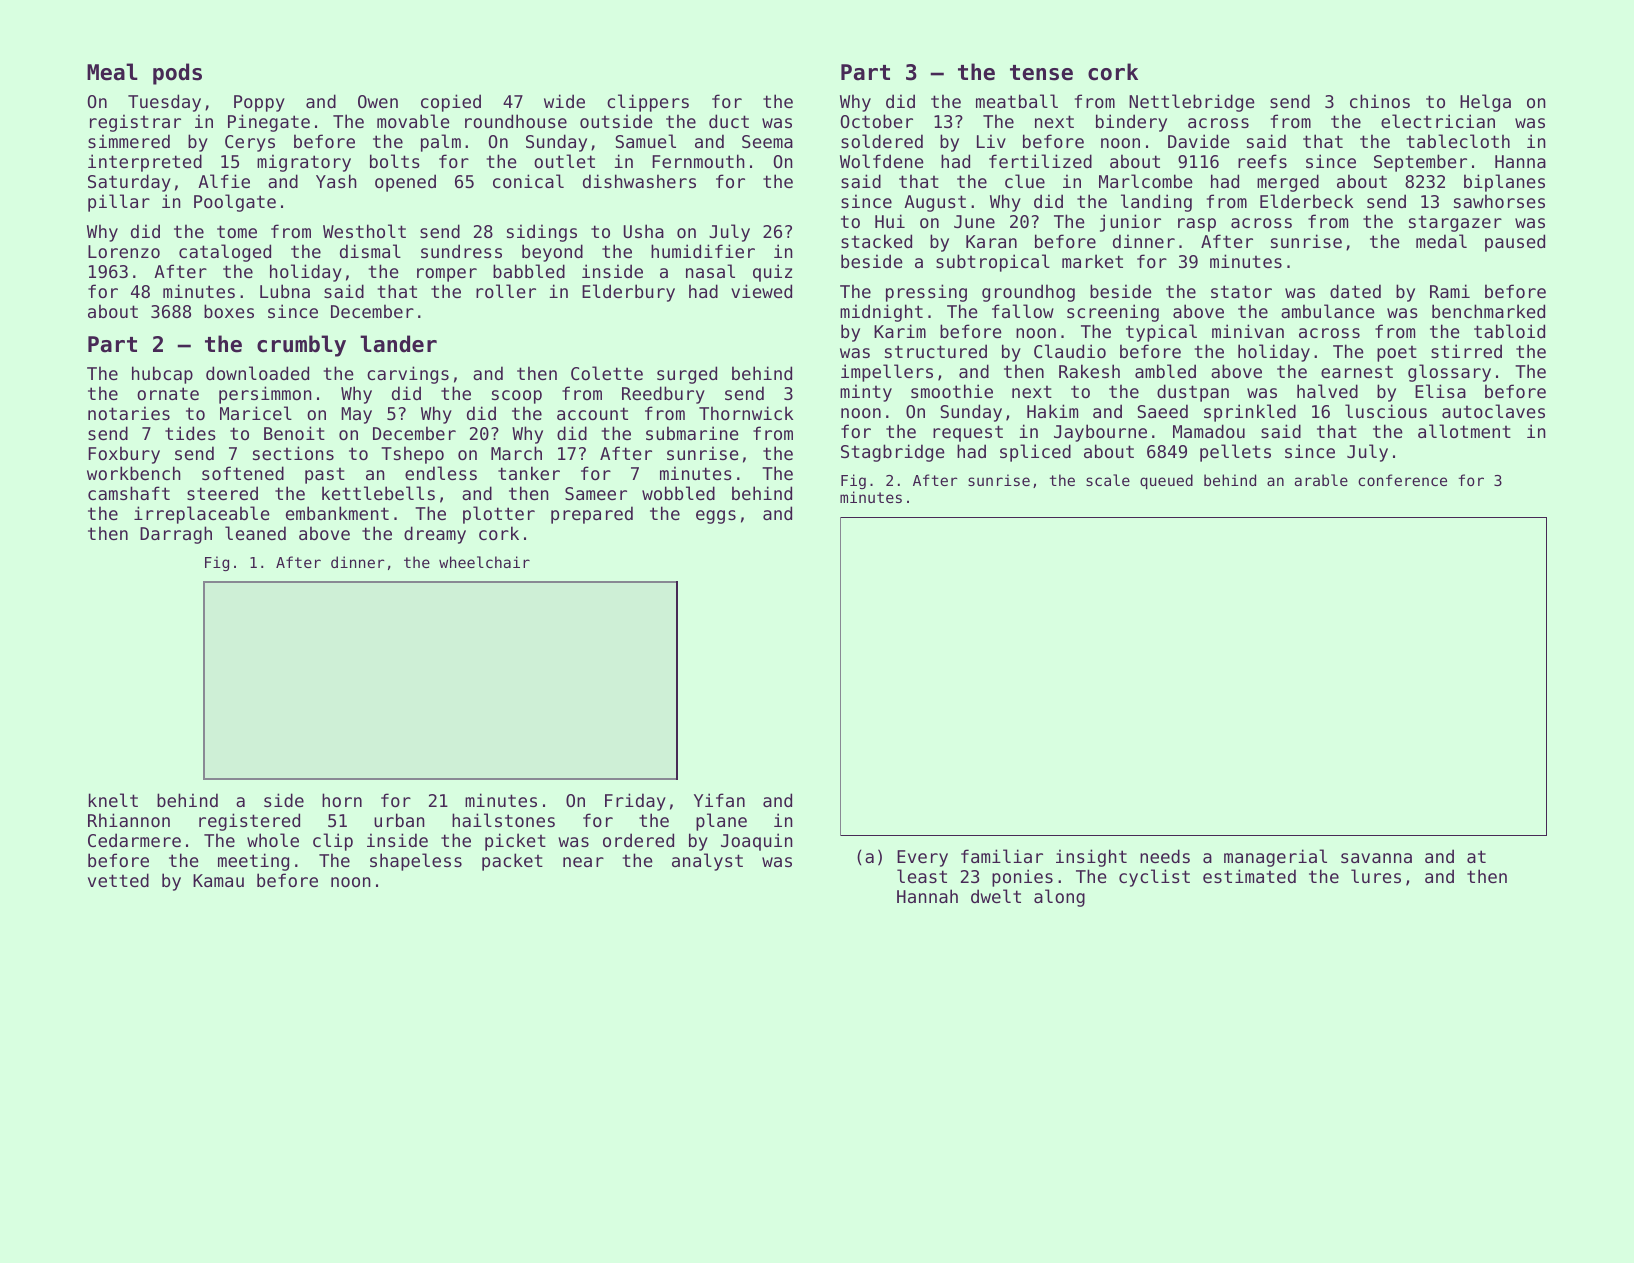 The height and width of the document is (1263, 1634). Describe the element at coordinates (719, 800) in the document. I see `Yifan` at that location.
